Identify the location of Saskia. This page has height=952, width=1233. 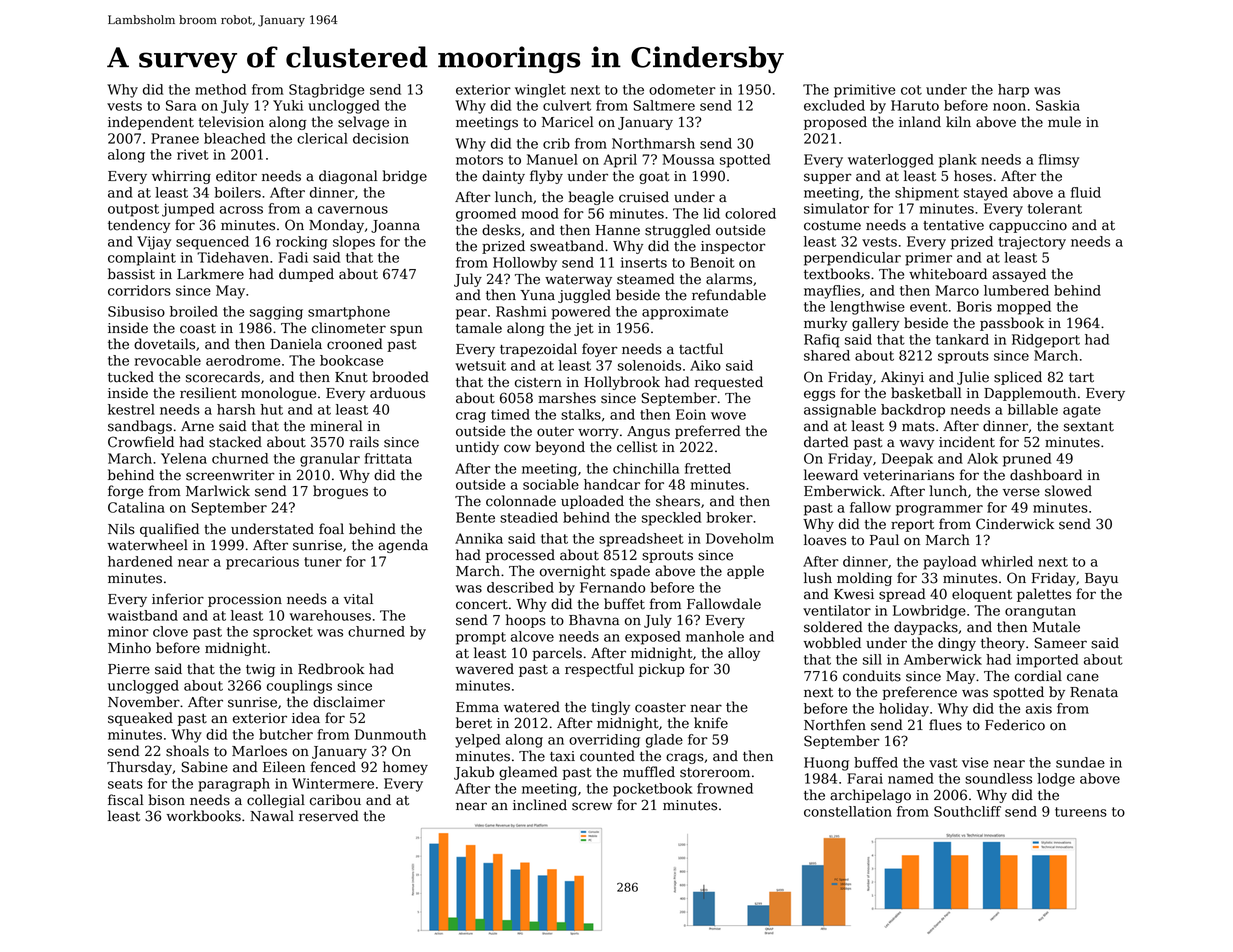
(1058, 105).
